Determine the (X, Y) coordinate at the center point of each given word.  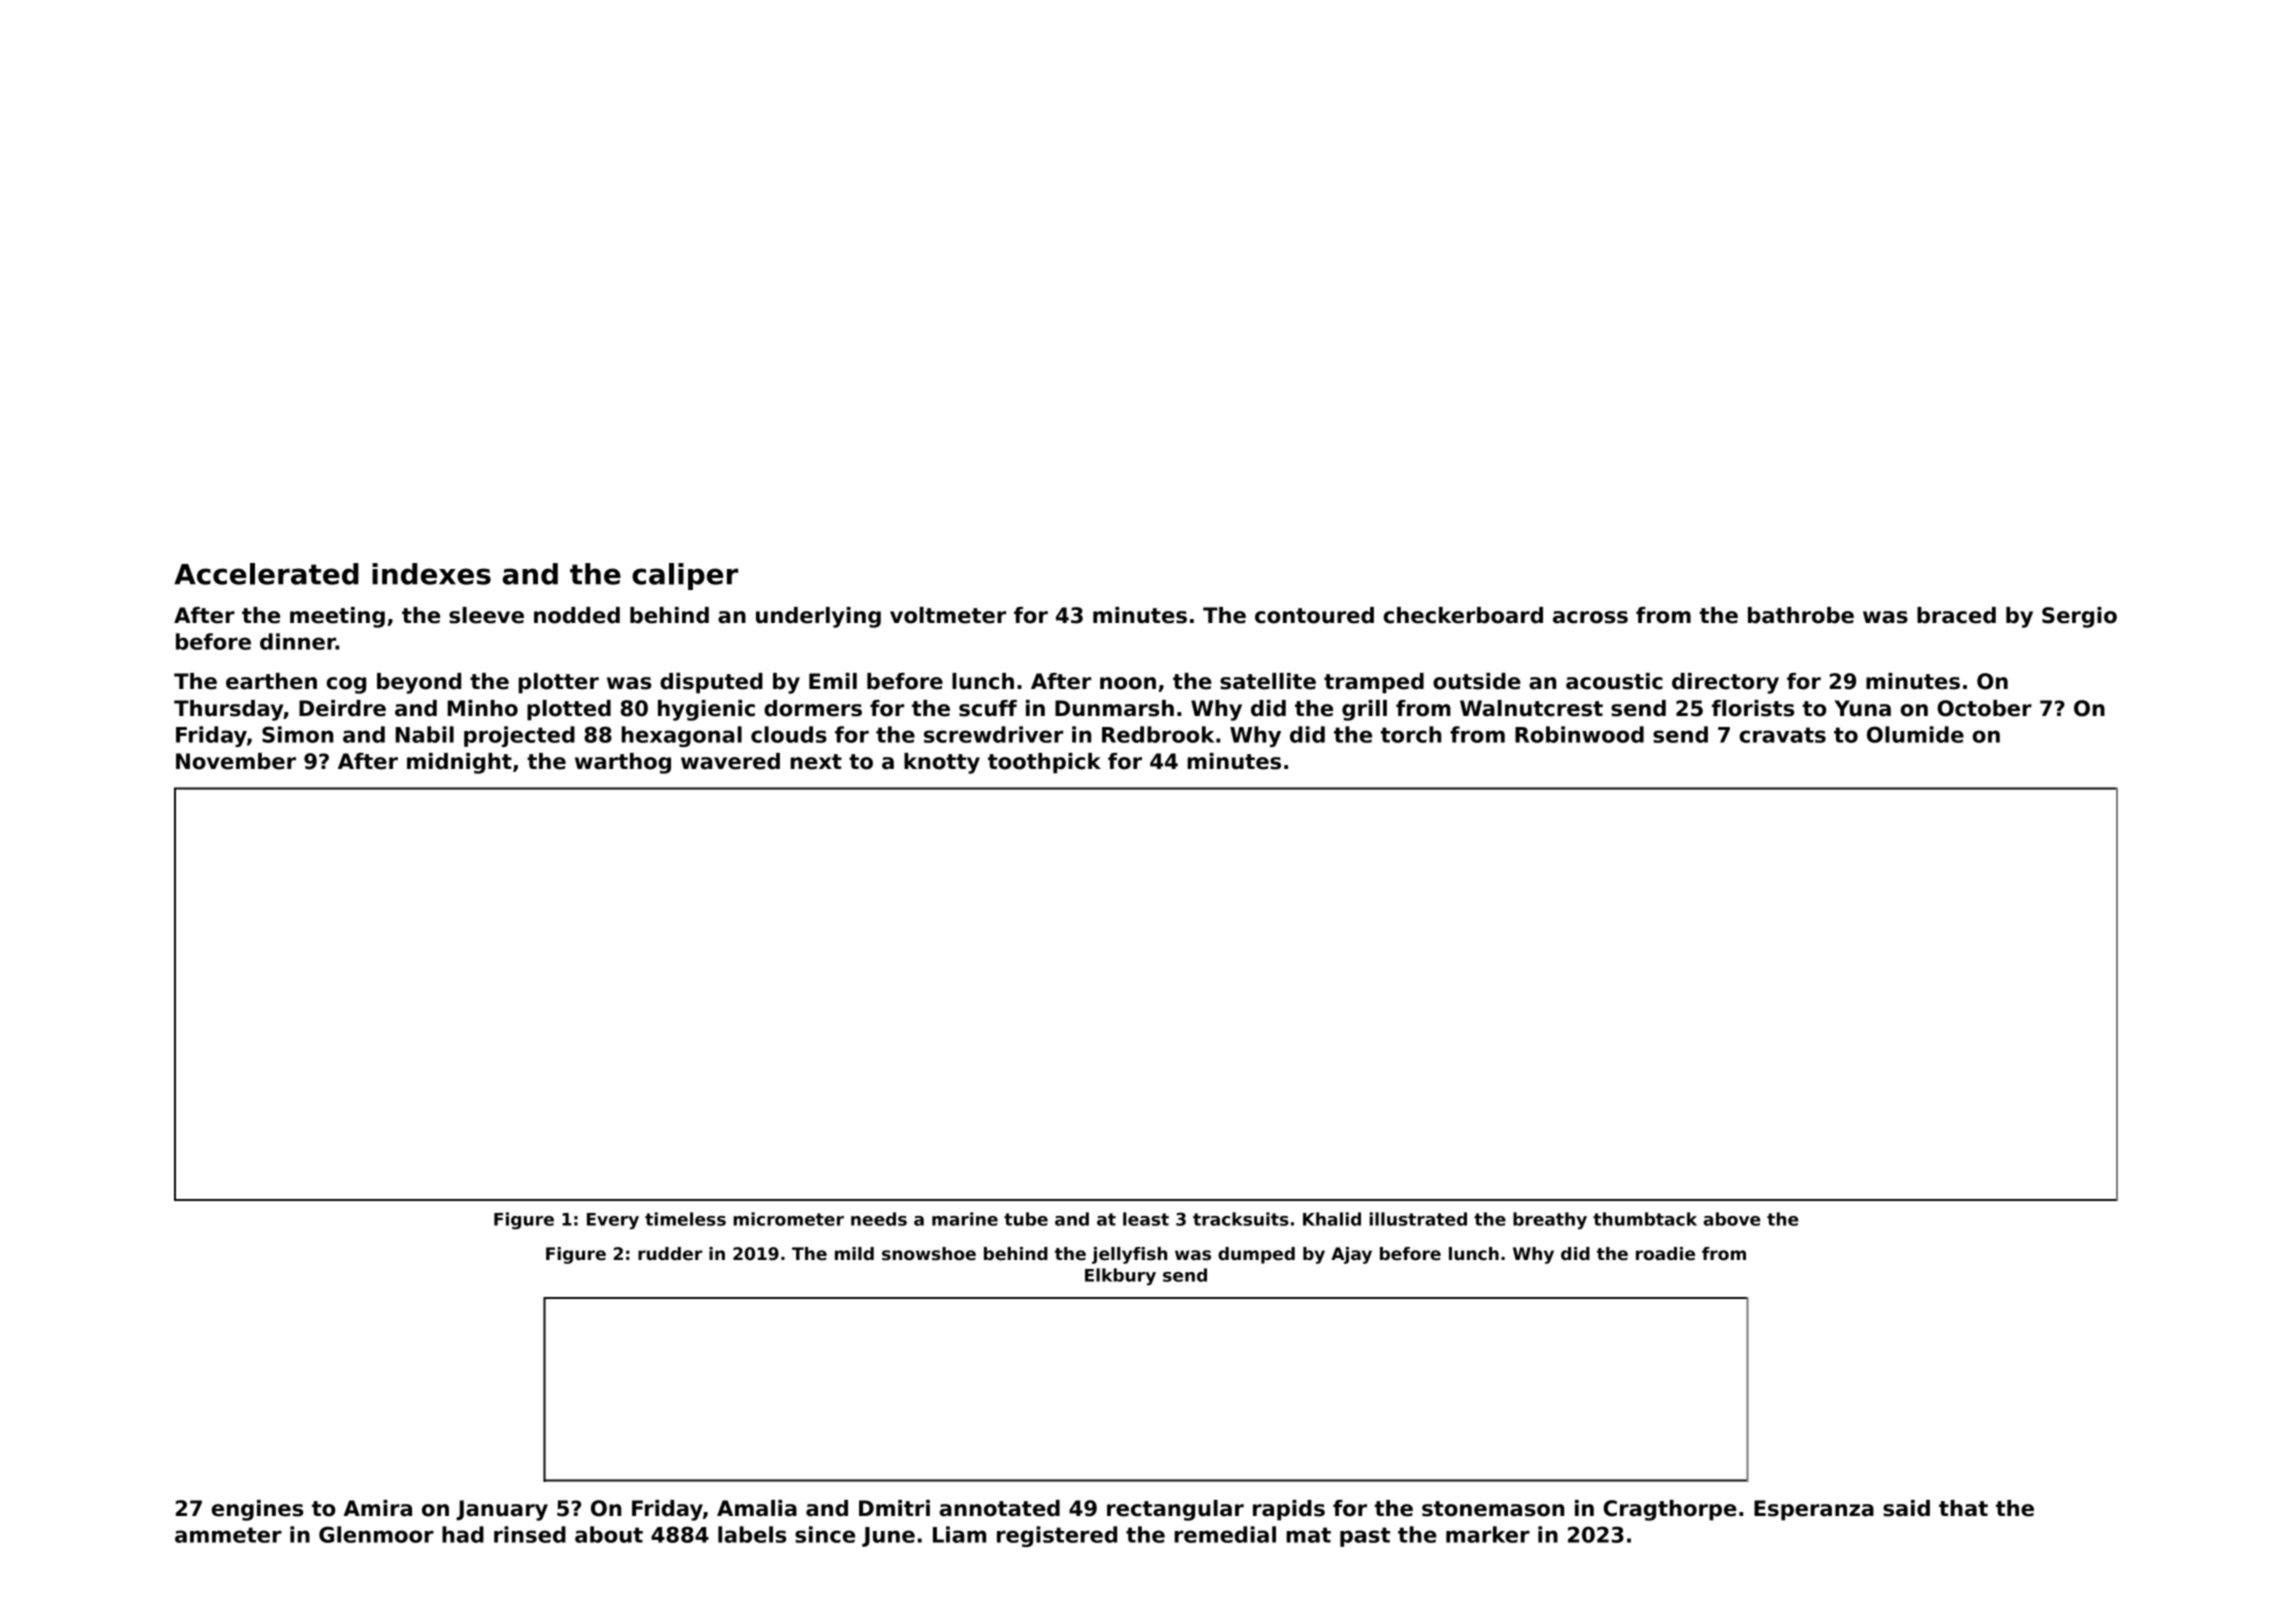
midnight (459, 763)
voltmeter (948, 615)
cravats (1782, 735)
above (1732, 1219)
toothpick (1044, 763)
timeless (685, 1219)
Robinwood (1579, 734)
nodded (577, 615)
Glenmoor (376, 1534)
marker (1488, 1534)
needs (879, 1219)
